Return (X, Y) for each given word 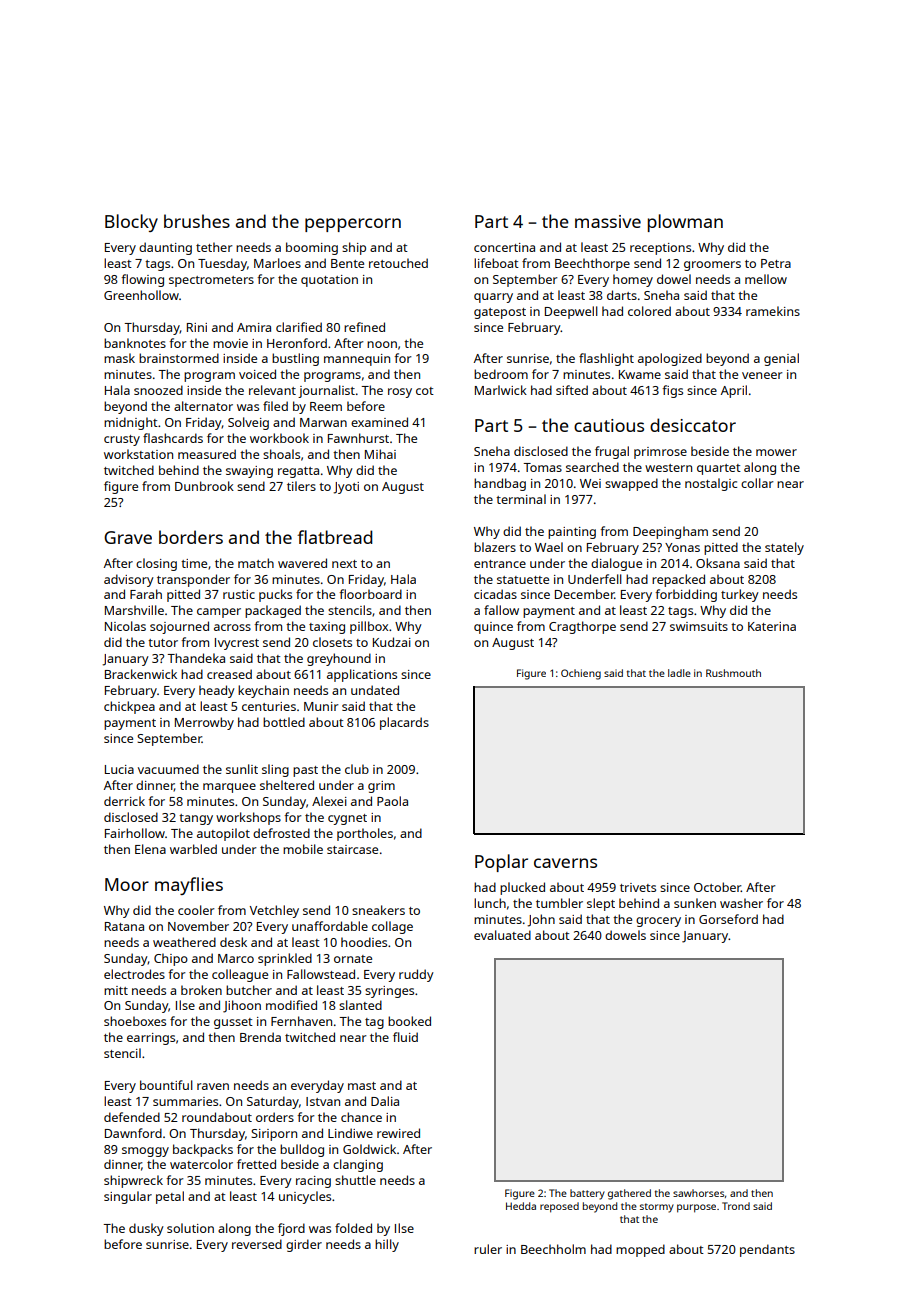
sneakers (378, 910)
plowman (685, 223)
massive (608, 221)
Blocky (131, 223)
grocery (658, 922)
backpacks (203, 1150)
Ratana (124, 926)
